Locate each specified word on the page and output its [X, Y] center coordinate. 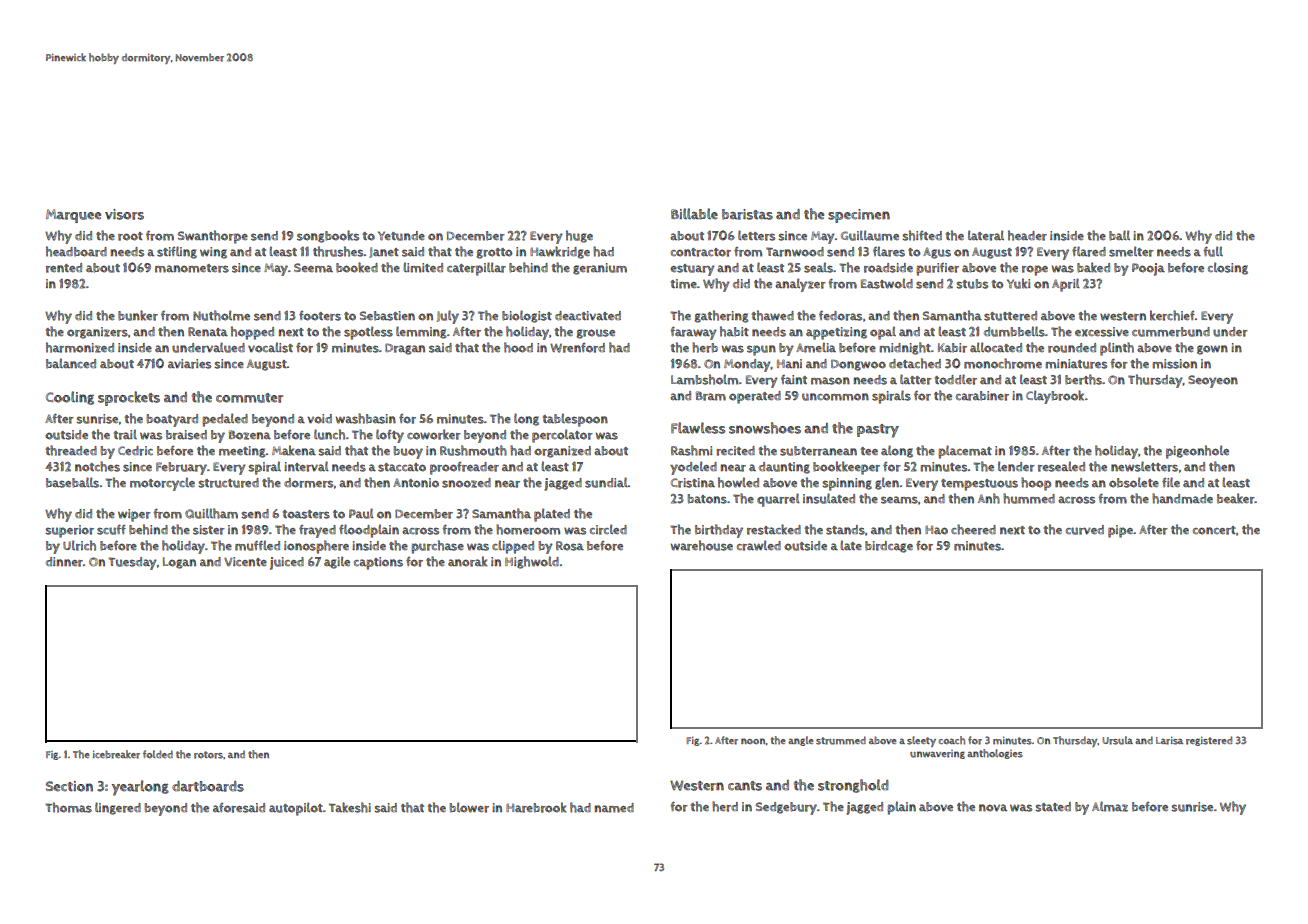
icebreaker [116, 754]
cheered [973, 529]
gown [1212, 350]
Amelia [816, 347]
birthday [719, 531]
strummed [841, 740]
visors [124, 214]
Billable [694, 214]
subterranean [818, 451]
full [1213, 251]
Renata [208, 332]
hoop [1036, 484]
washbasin [366, 418]
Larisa [1169, 740]
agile [337, 562]
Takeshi [350, 807]
